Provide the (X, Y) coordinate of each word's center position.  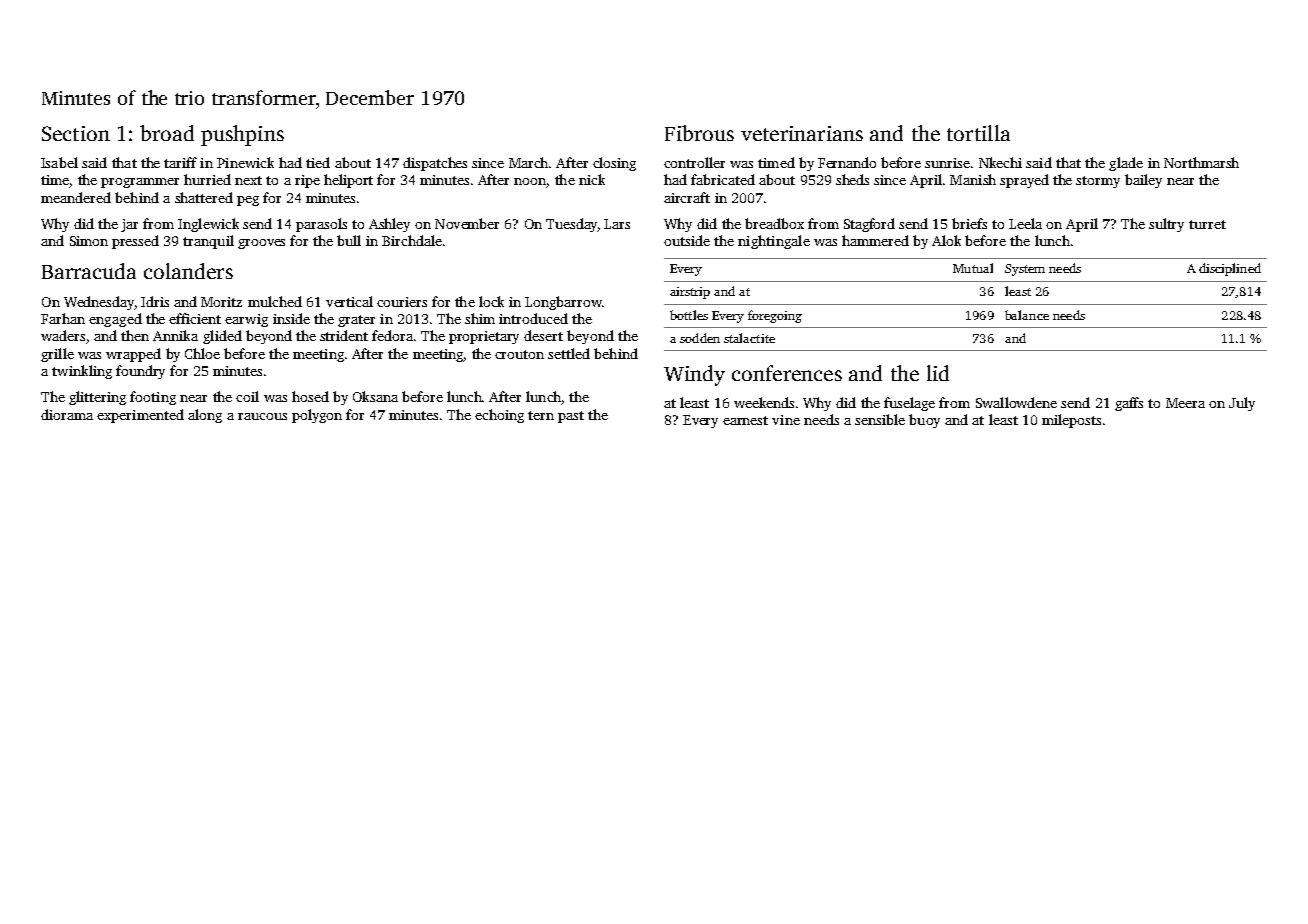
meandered (76, 197)
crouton (519, 354)
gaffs (1129, 404)
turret (1207, 224)
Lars (617, 224)
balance (1027, 315)
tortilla (978, 133)
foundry (140, 372)
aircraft (687, 197)
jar (129, 225)
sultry (1166, 225)
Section (76, 133)
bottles (689, 315)
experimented (140, 416)
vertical (349, 301)
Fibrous (699, 133)
